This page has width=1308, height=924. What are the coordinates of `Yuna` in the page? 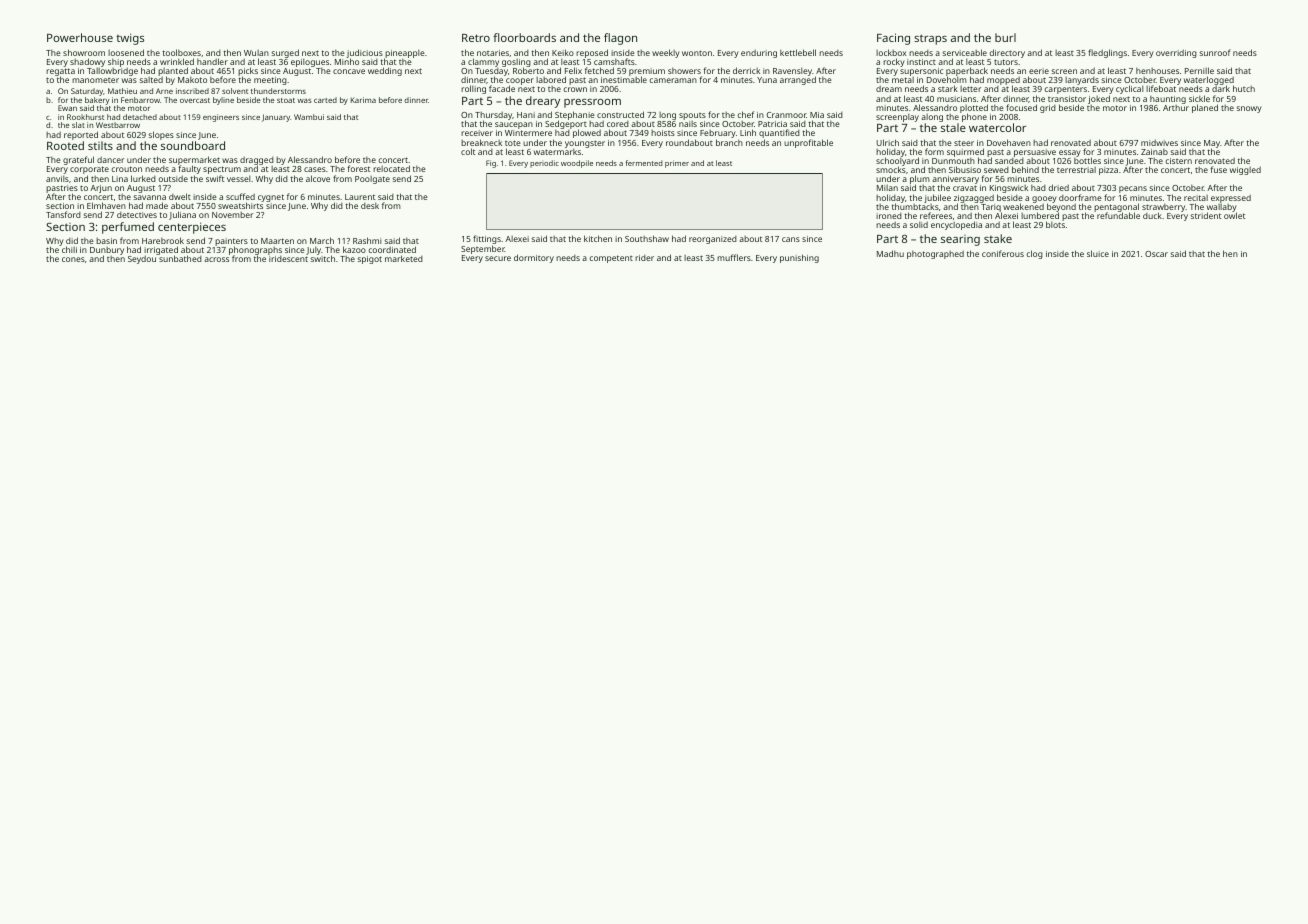 It's located at (767, 80).
